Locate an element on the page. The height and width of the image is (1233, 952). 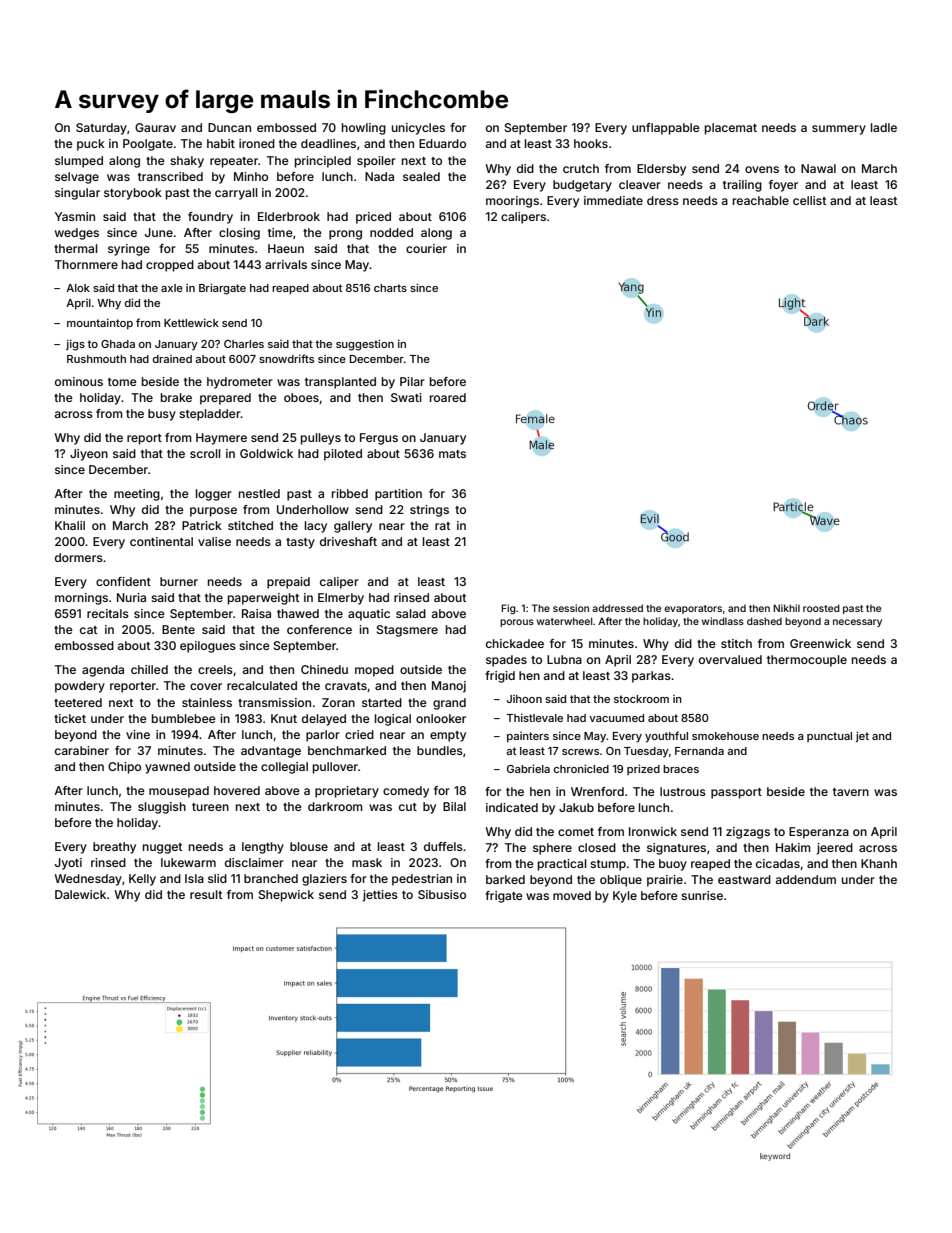
evaporators is located at coordinates (693, 609).
